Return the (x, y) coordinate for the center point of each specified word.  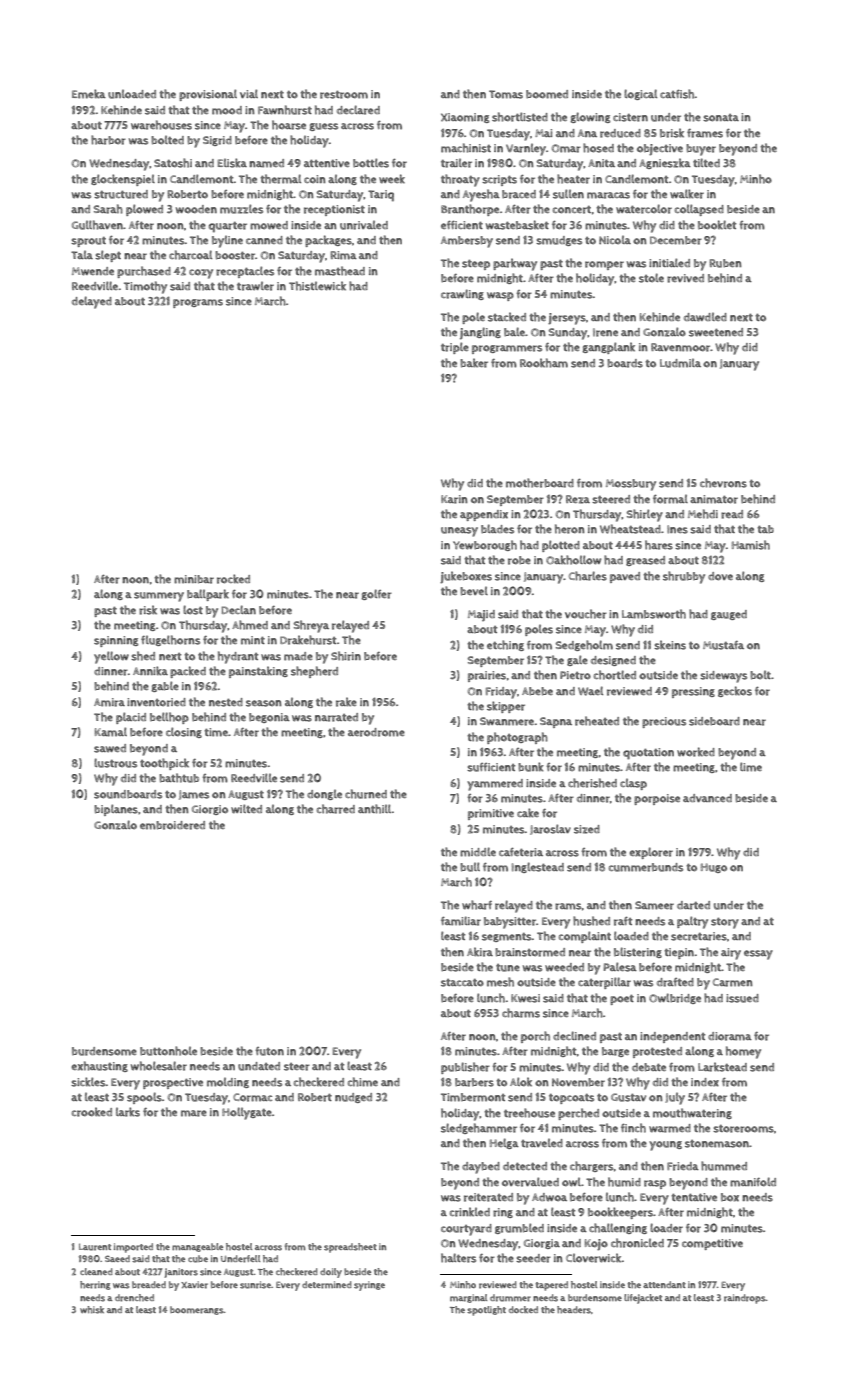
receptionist (334, 210)
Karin (454, 499)
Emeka (89, 94)
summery (159, 597)
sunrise (255, 1285)
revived (685, 278)
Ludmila (680, 363)
